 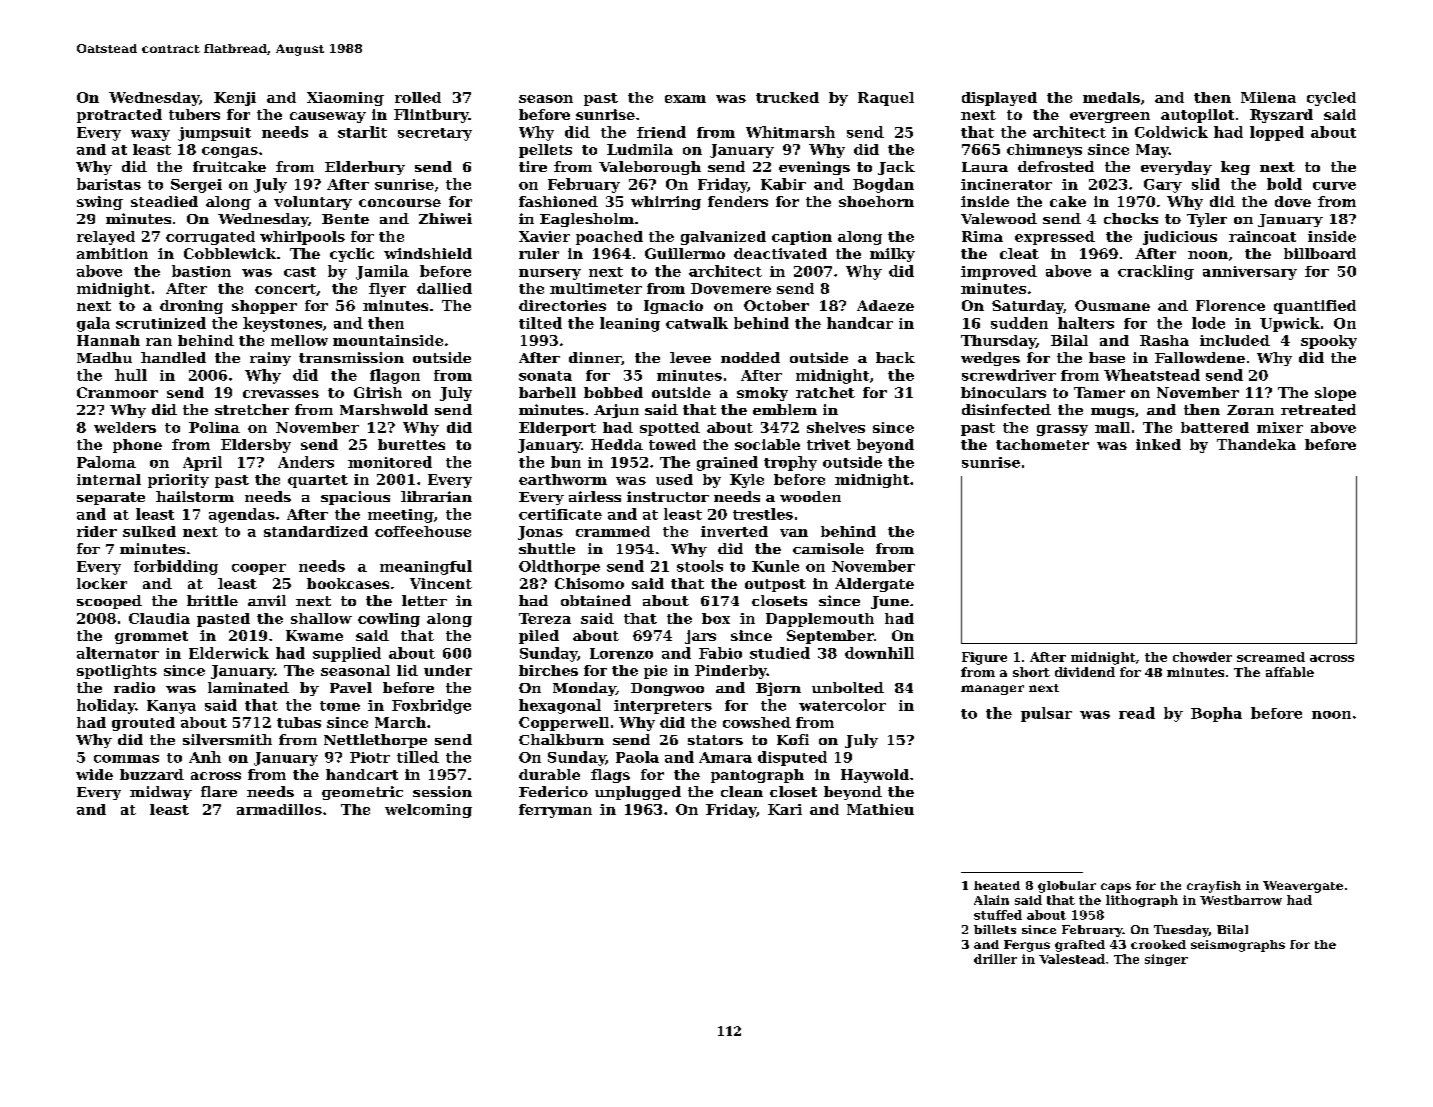 What do you see at coordinates (895, 357) in the screenshot?
I see `back` at bounding box center [895, 357].
